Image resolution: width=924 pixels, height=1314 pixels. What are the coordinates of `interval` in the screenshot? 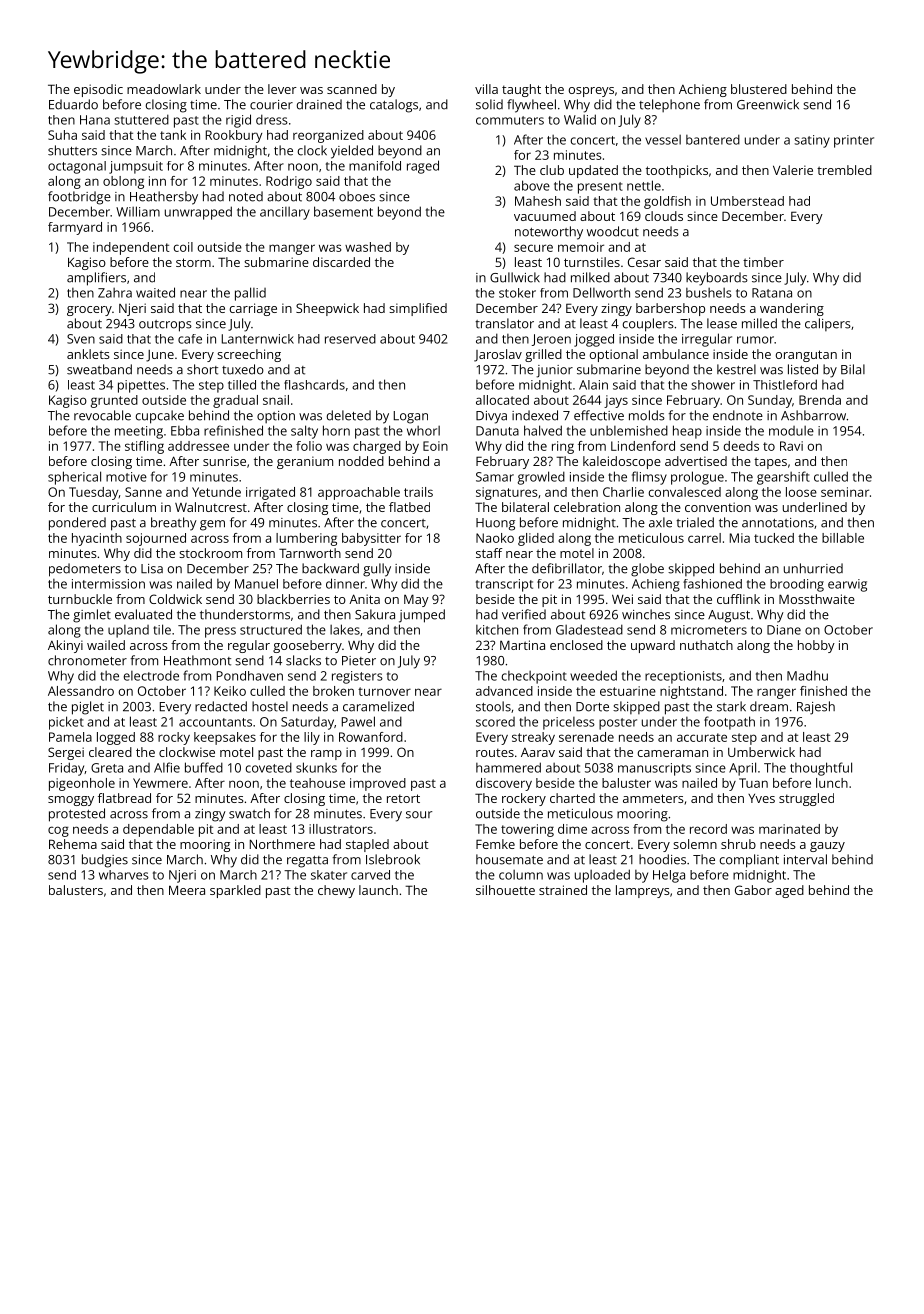 It's located at (805, 859).
